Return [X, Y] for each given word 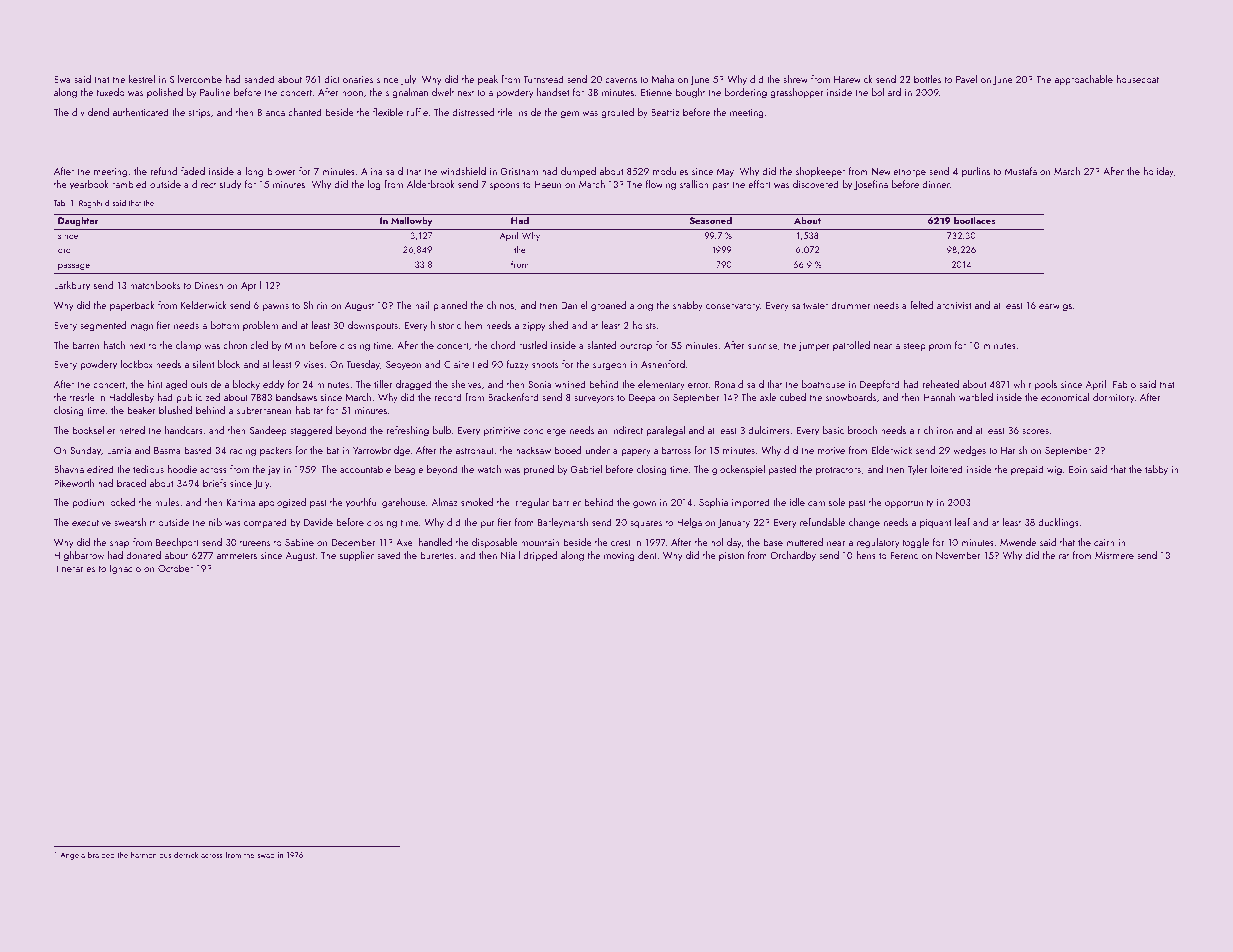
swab [266, 855]
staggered [311, 431]
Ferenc [904, 555]
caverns [621, 80]
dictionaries [348, 79]
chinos [500, 305]
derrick [186, 854]
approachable [1084, 80]
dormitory [1113, 398]
